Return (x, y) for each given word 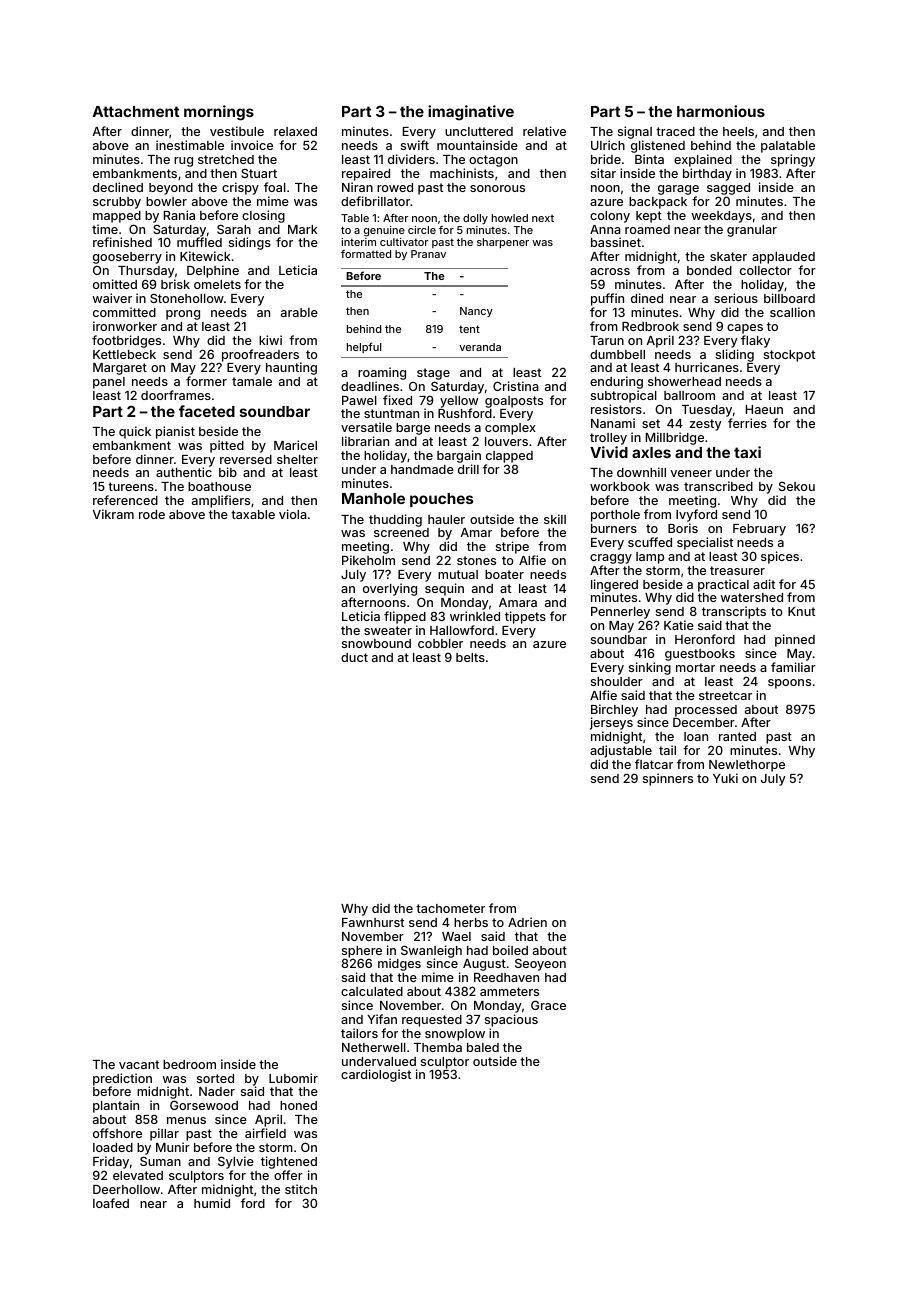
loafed (111, 1203)
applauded (783, 258)
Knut (801, 611)
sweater (388, 630)
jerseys (611, 723)
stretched (226, 159)
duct (354, 657)
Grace (548, 1005)
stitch (301, 1189)
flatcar (654, 764)
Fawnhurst (373, 922)
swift (415, 145)
